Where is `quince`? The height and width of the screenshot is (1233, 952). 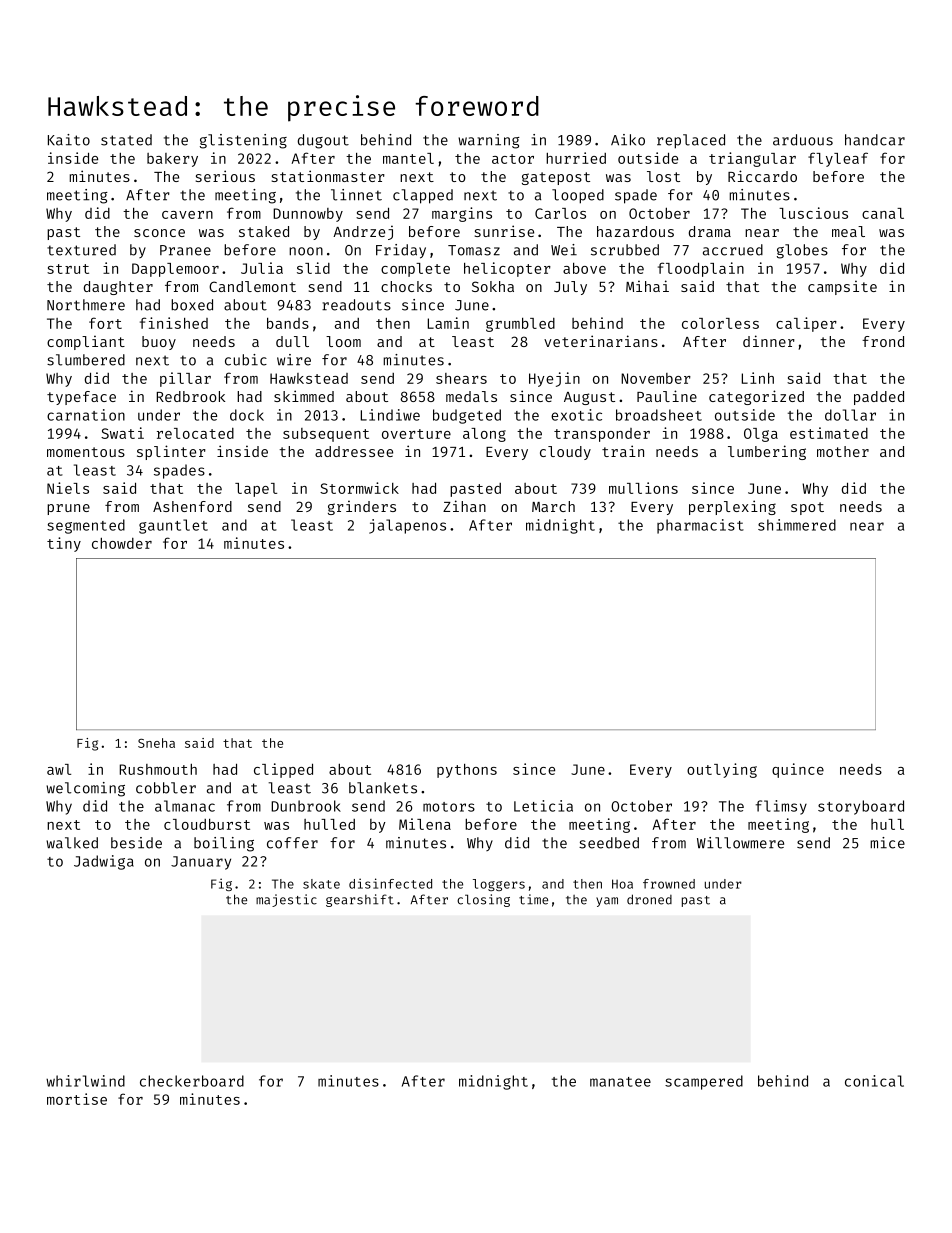
quince is located at coordinates (798, 770).
